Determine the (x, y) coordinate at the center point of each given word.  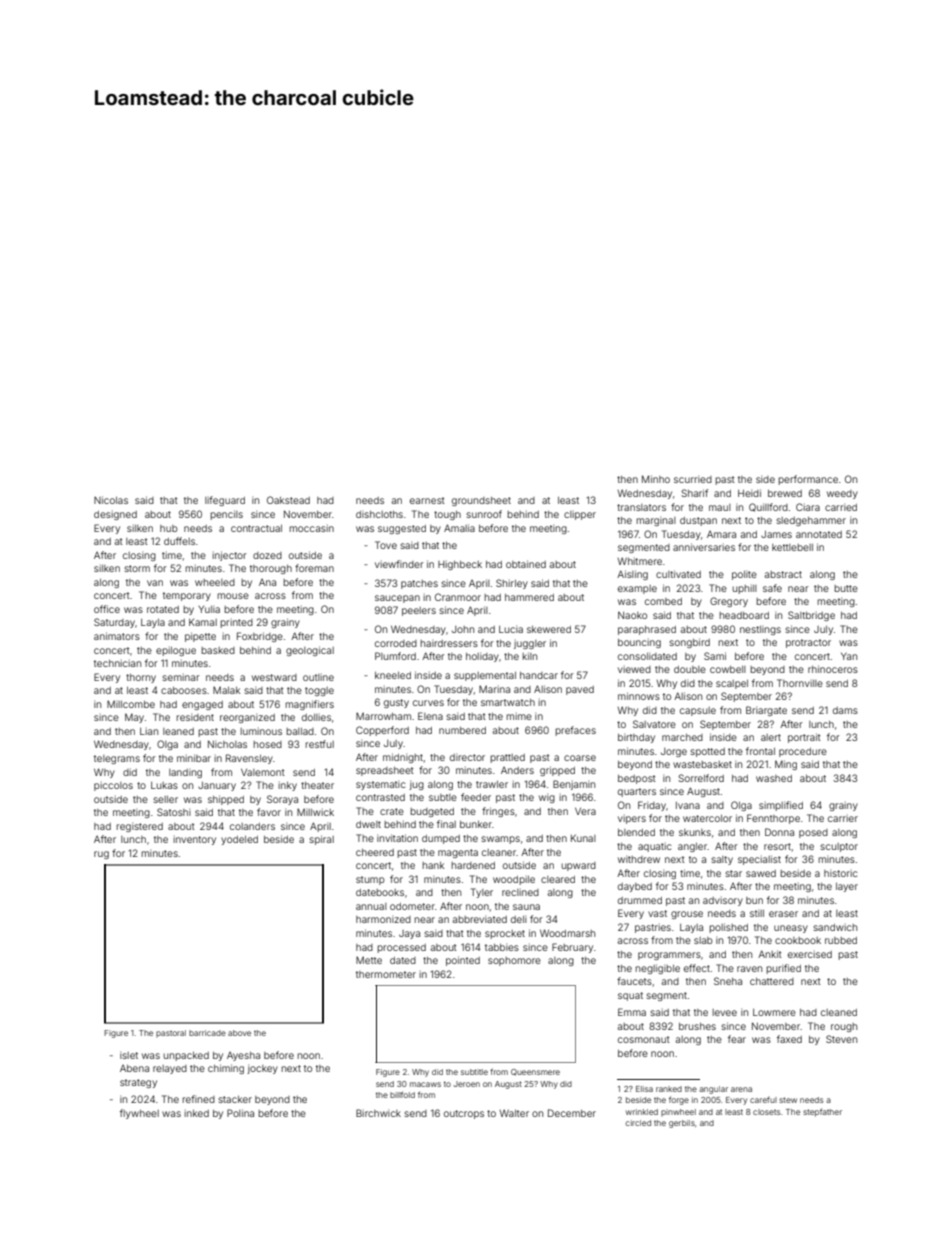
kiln (529, 656)
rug (101, 855)
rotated (163, 609)
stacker (235, 1099)
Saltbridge (811, 616)
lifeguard (225, 501)
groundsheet (481, 501)
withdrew (639, 859)
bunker (476, 824)
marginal (656, 521)
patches (419, 584)
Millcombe (131, 704)
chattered (772, 981)
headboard (744, 615)
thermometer (386, 974)
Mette (369, 960)
